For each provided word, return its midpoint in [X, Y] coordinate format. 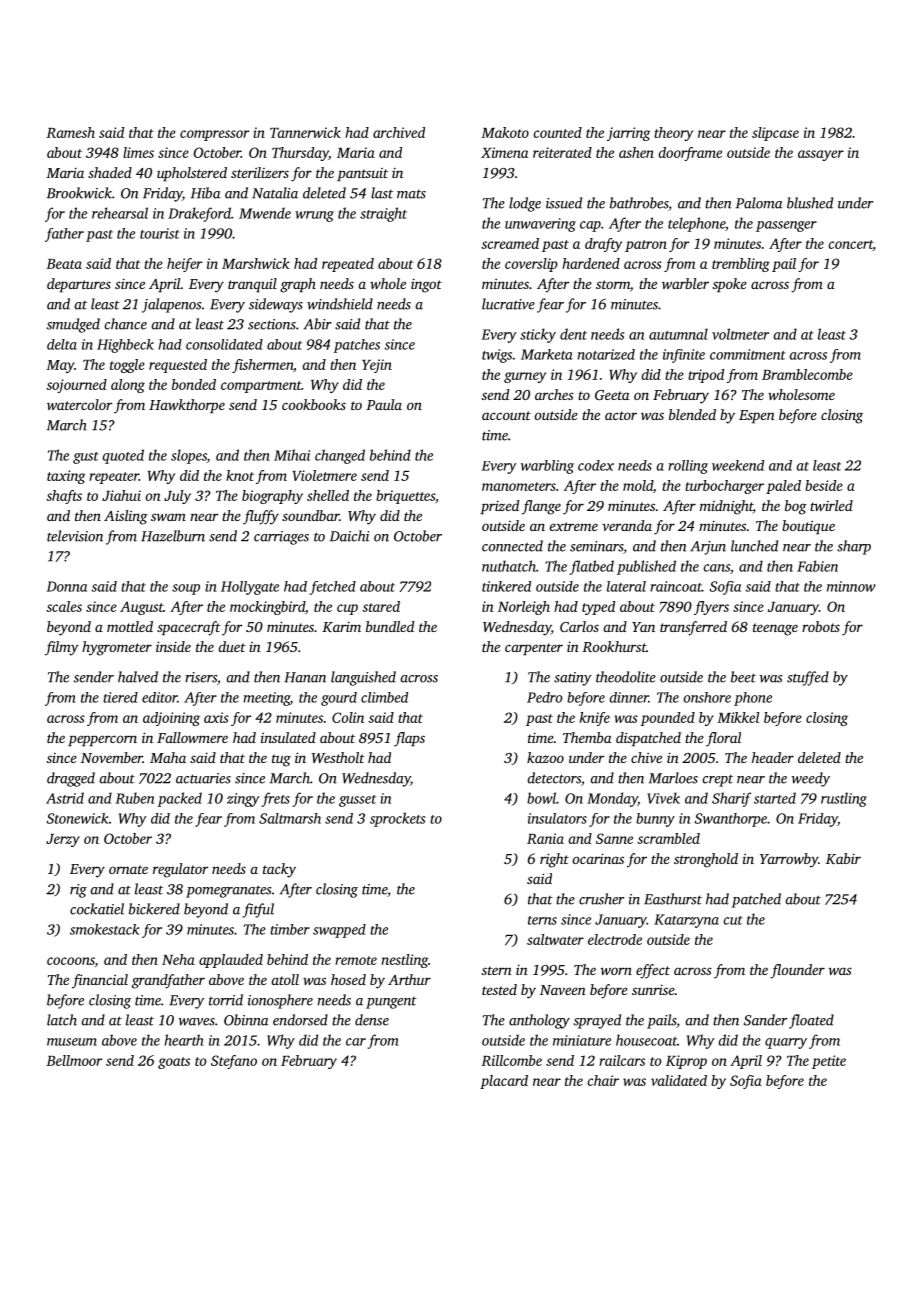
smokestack [104, 929]
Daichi [349, 536]
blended [692, 414]
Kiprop [686, 1062]
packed [180, 799]
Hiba [205, 193]
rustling [844, 799]
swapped [339, 931]
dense [372, 1020]
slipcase [775, 134]
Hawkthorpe [187, 406]
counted [558, 132]
